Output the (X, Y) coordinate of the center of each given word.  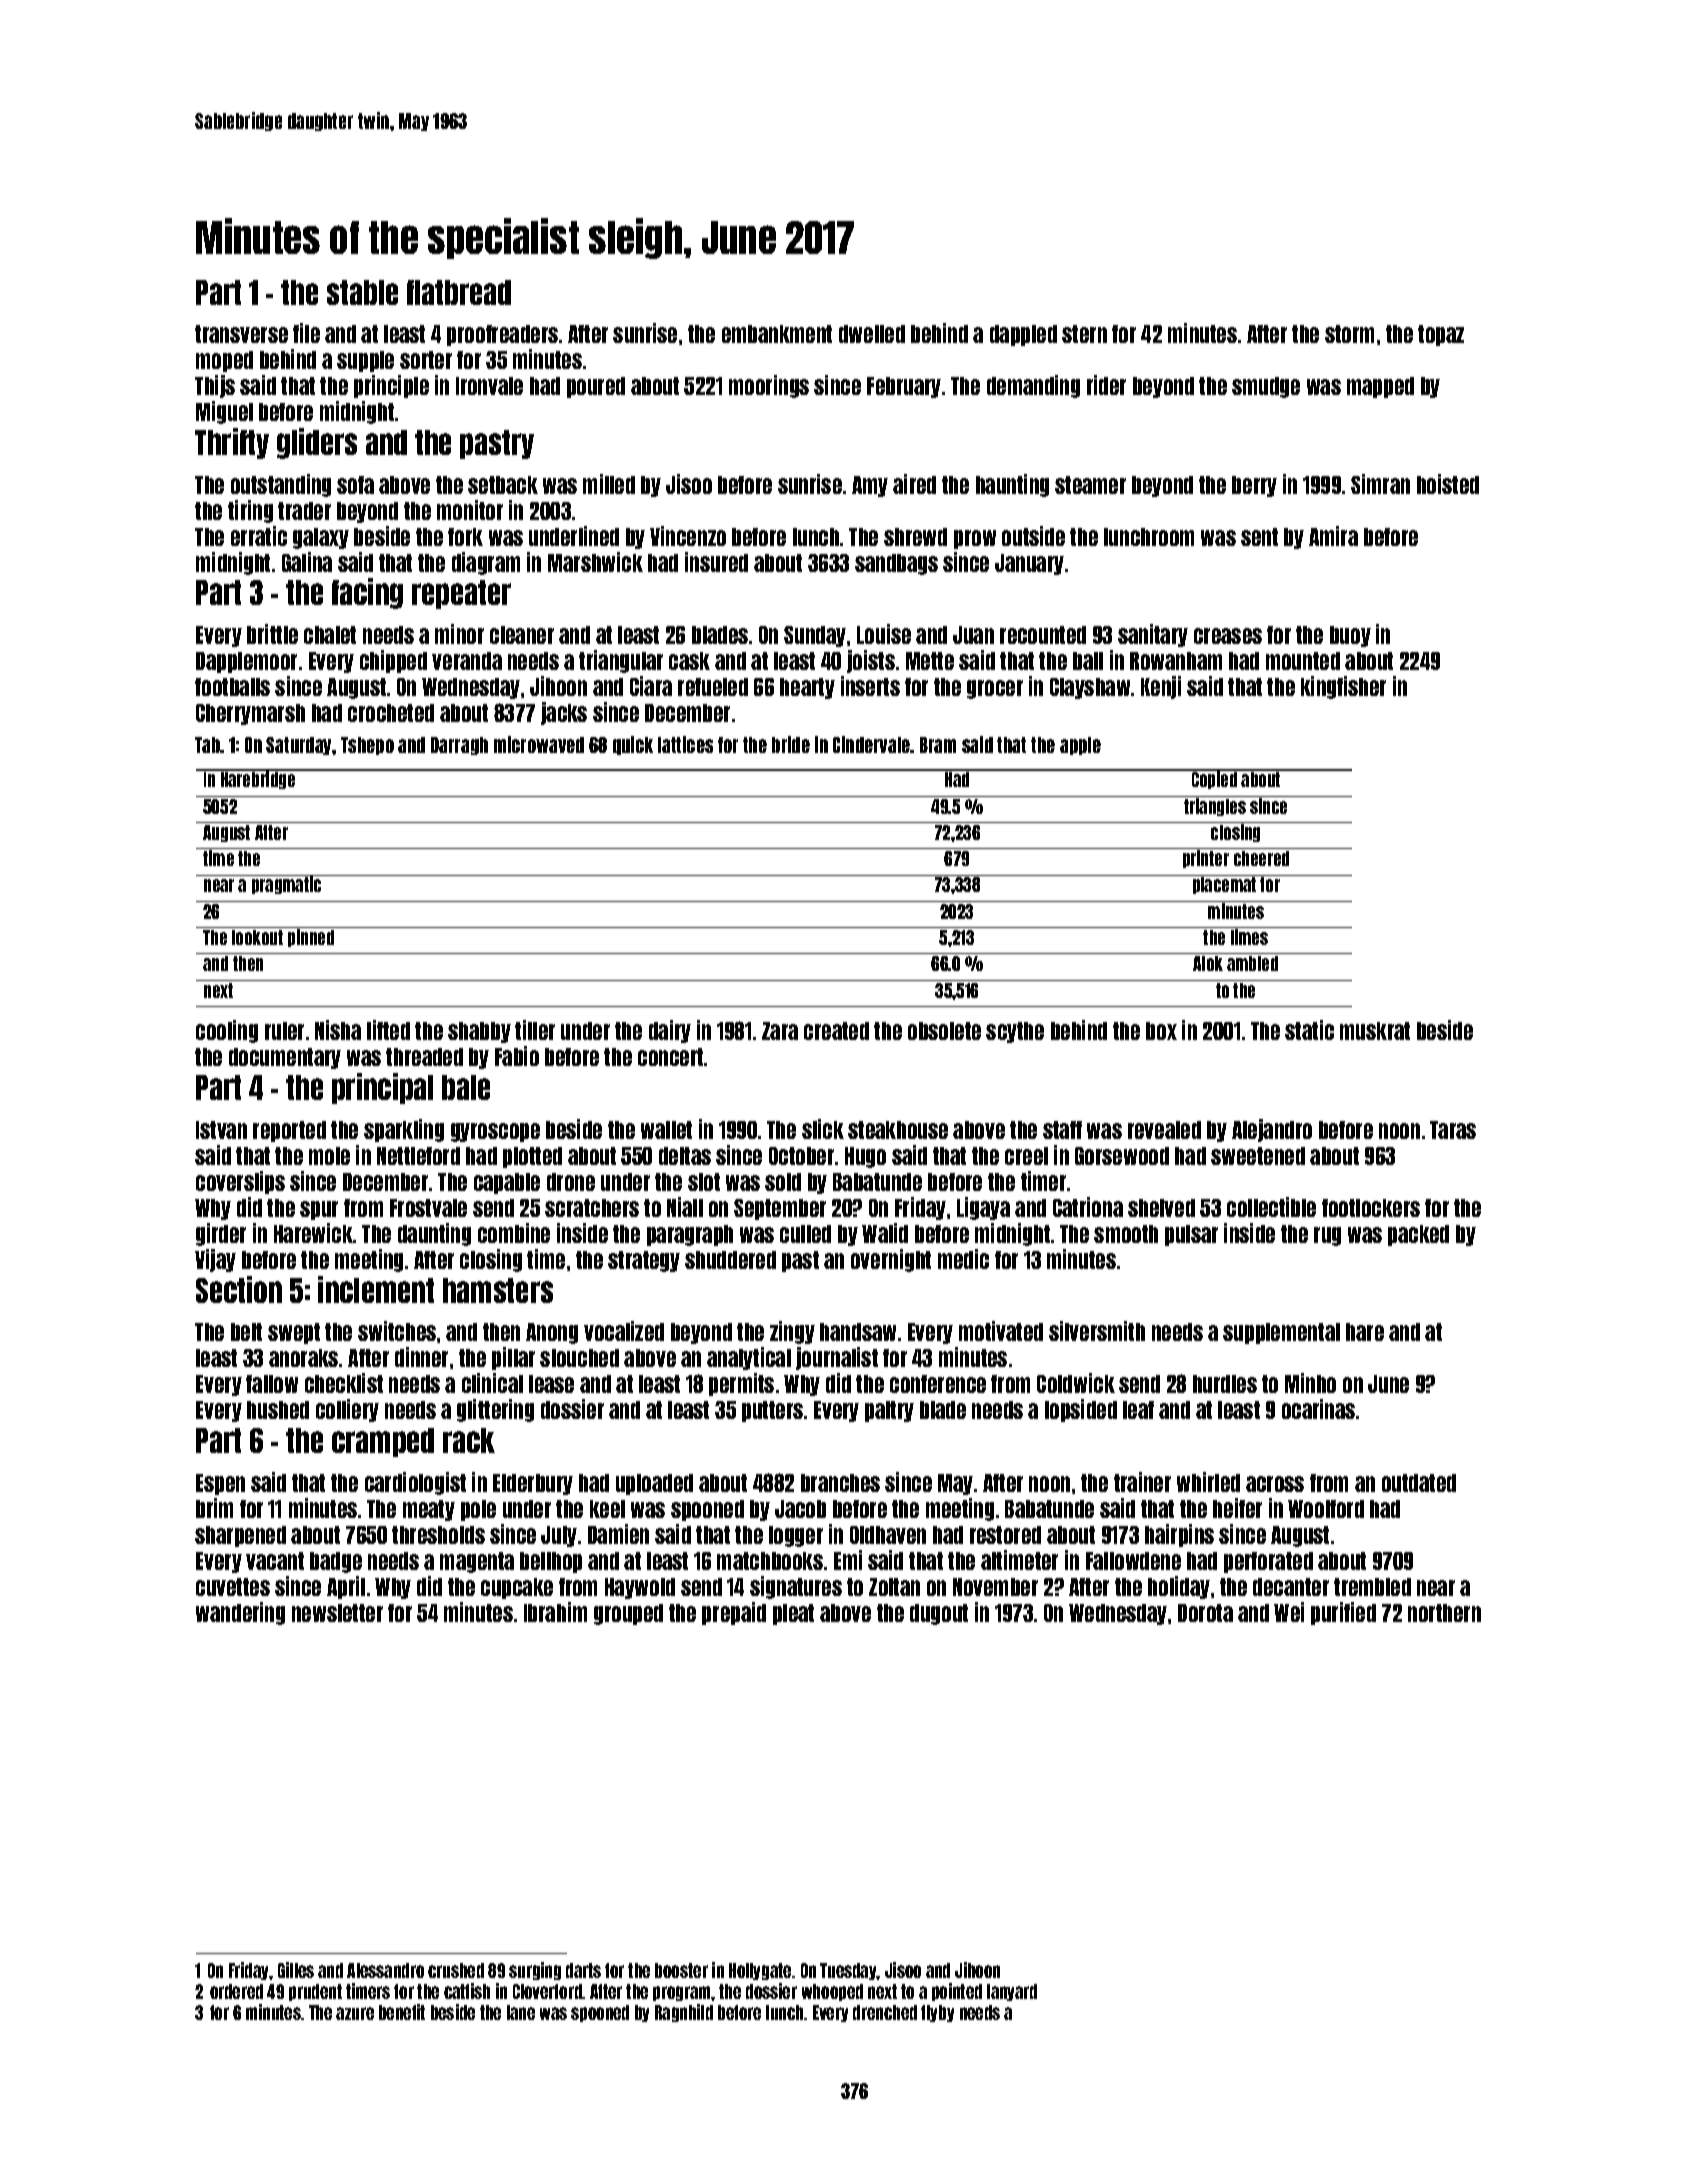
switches (397, 1331)
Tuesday (848, 1971)
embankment (777, 334)
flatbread (459, 292)
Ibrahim (555, 1612)
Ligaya (983, 1208)
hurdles (1225, 1384)
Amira (1333, 536)
